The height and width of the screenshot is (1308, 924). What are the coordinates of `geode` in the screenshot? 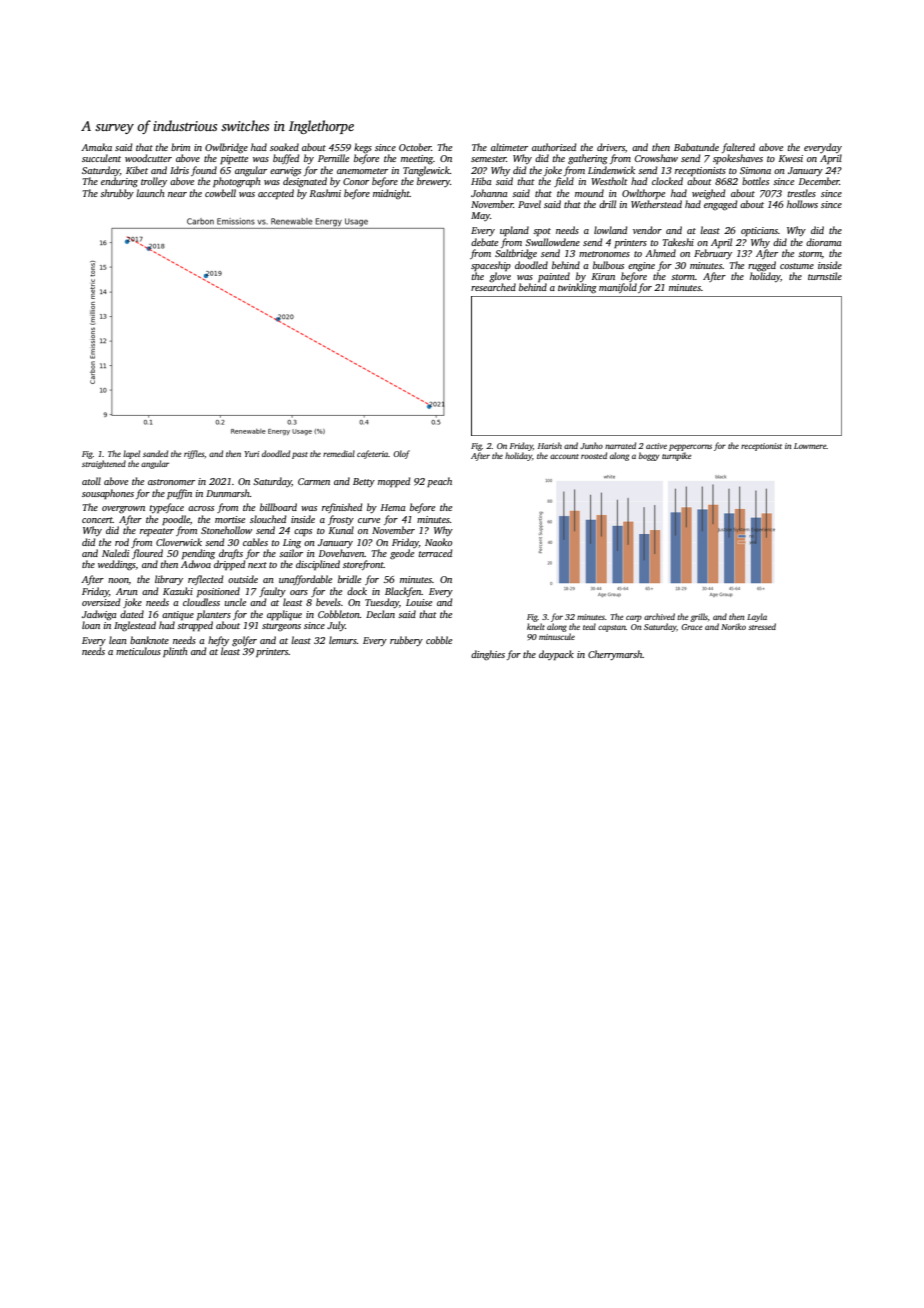 It's located at (402, 554).
